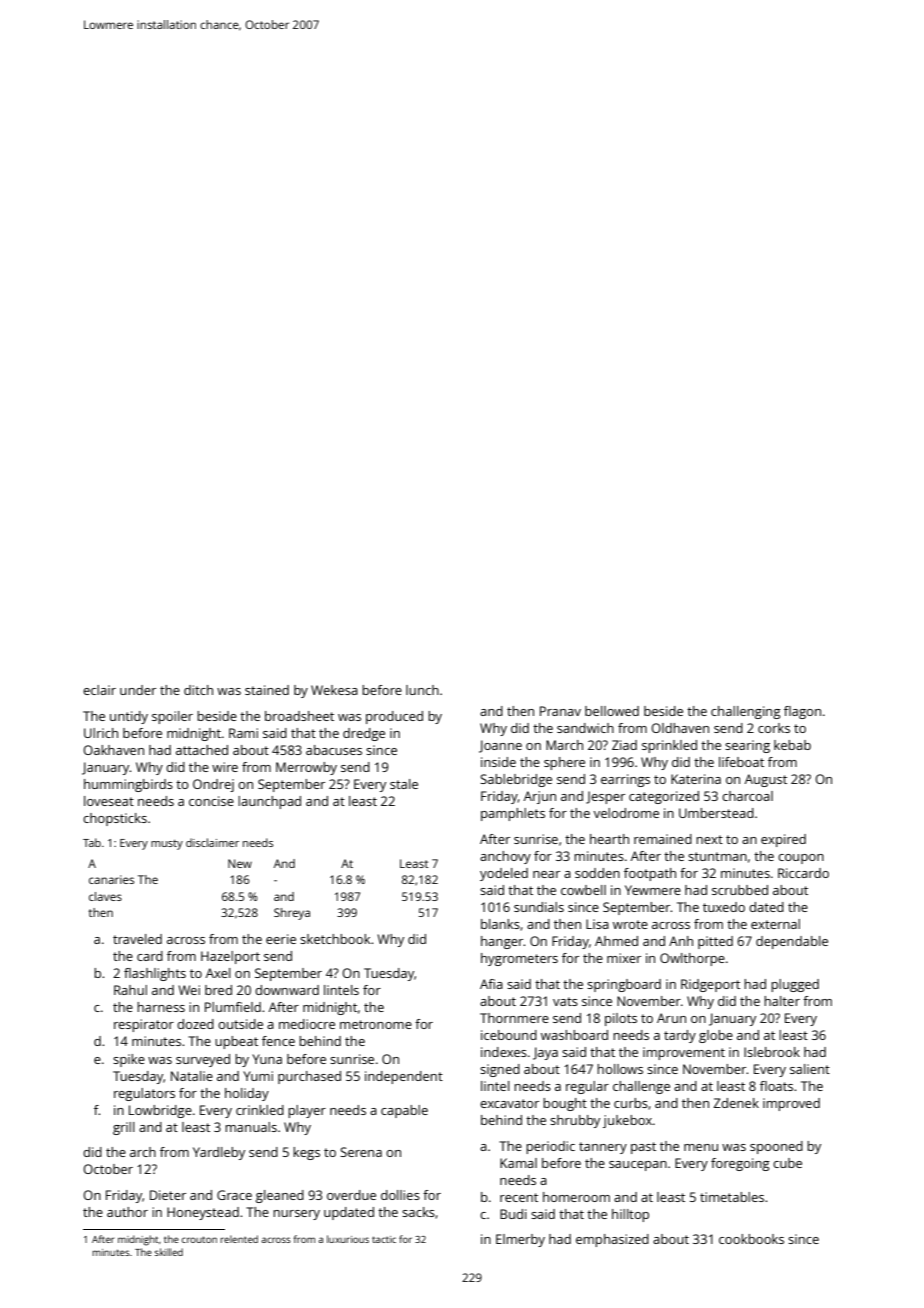 The image size is (924, 1308). Describe the element at coordinates (306, 1153) in the screenshot. I see `kegs` at that location.
